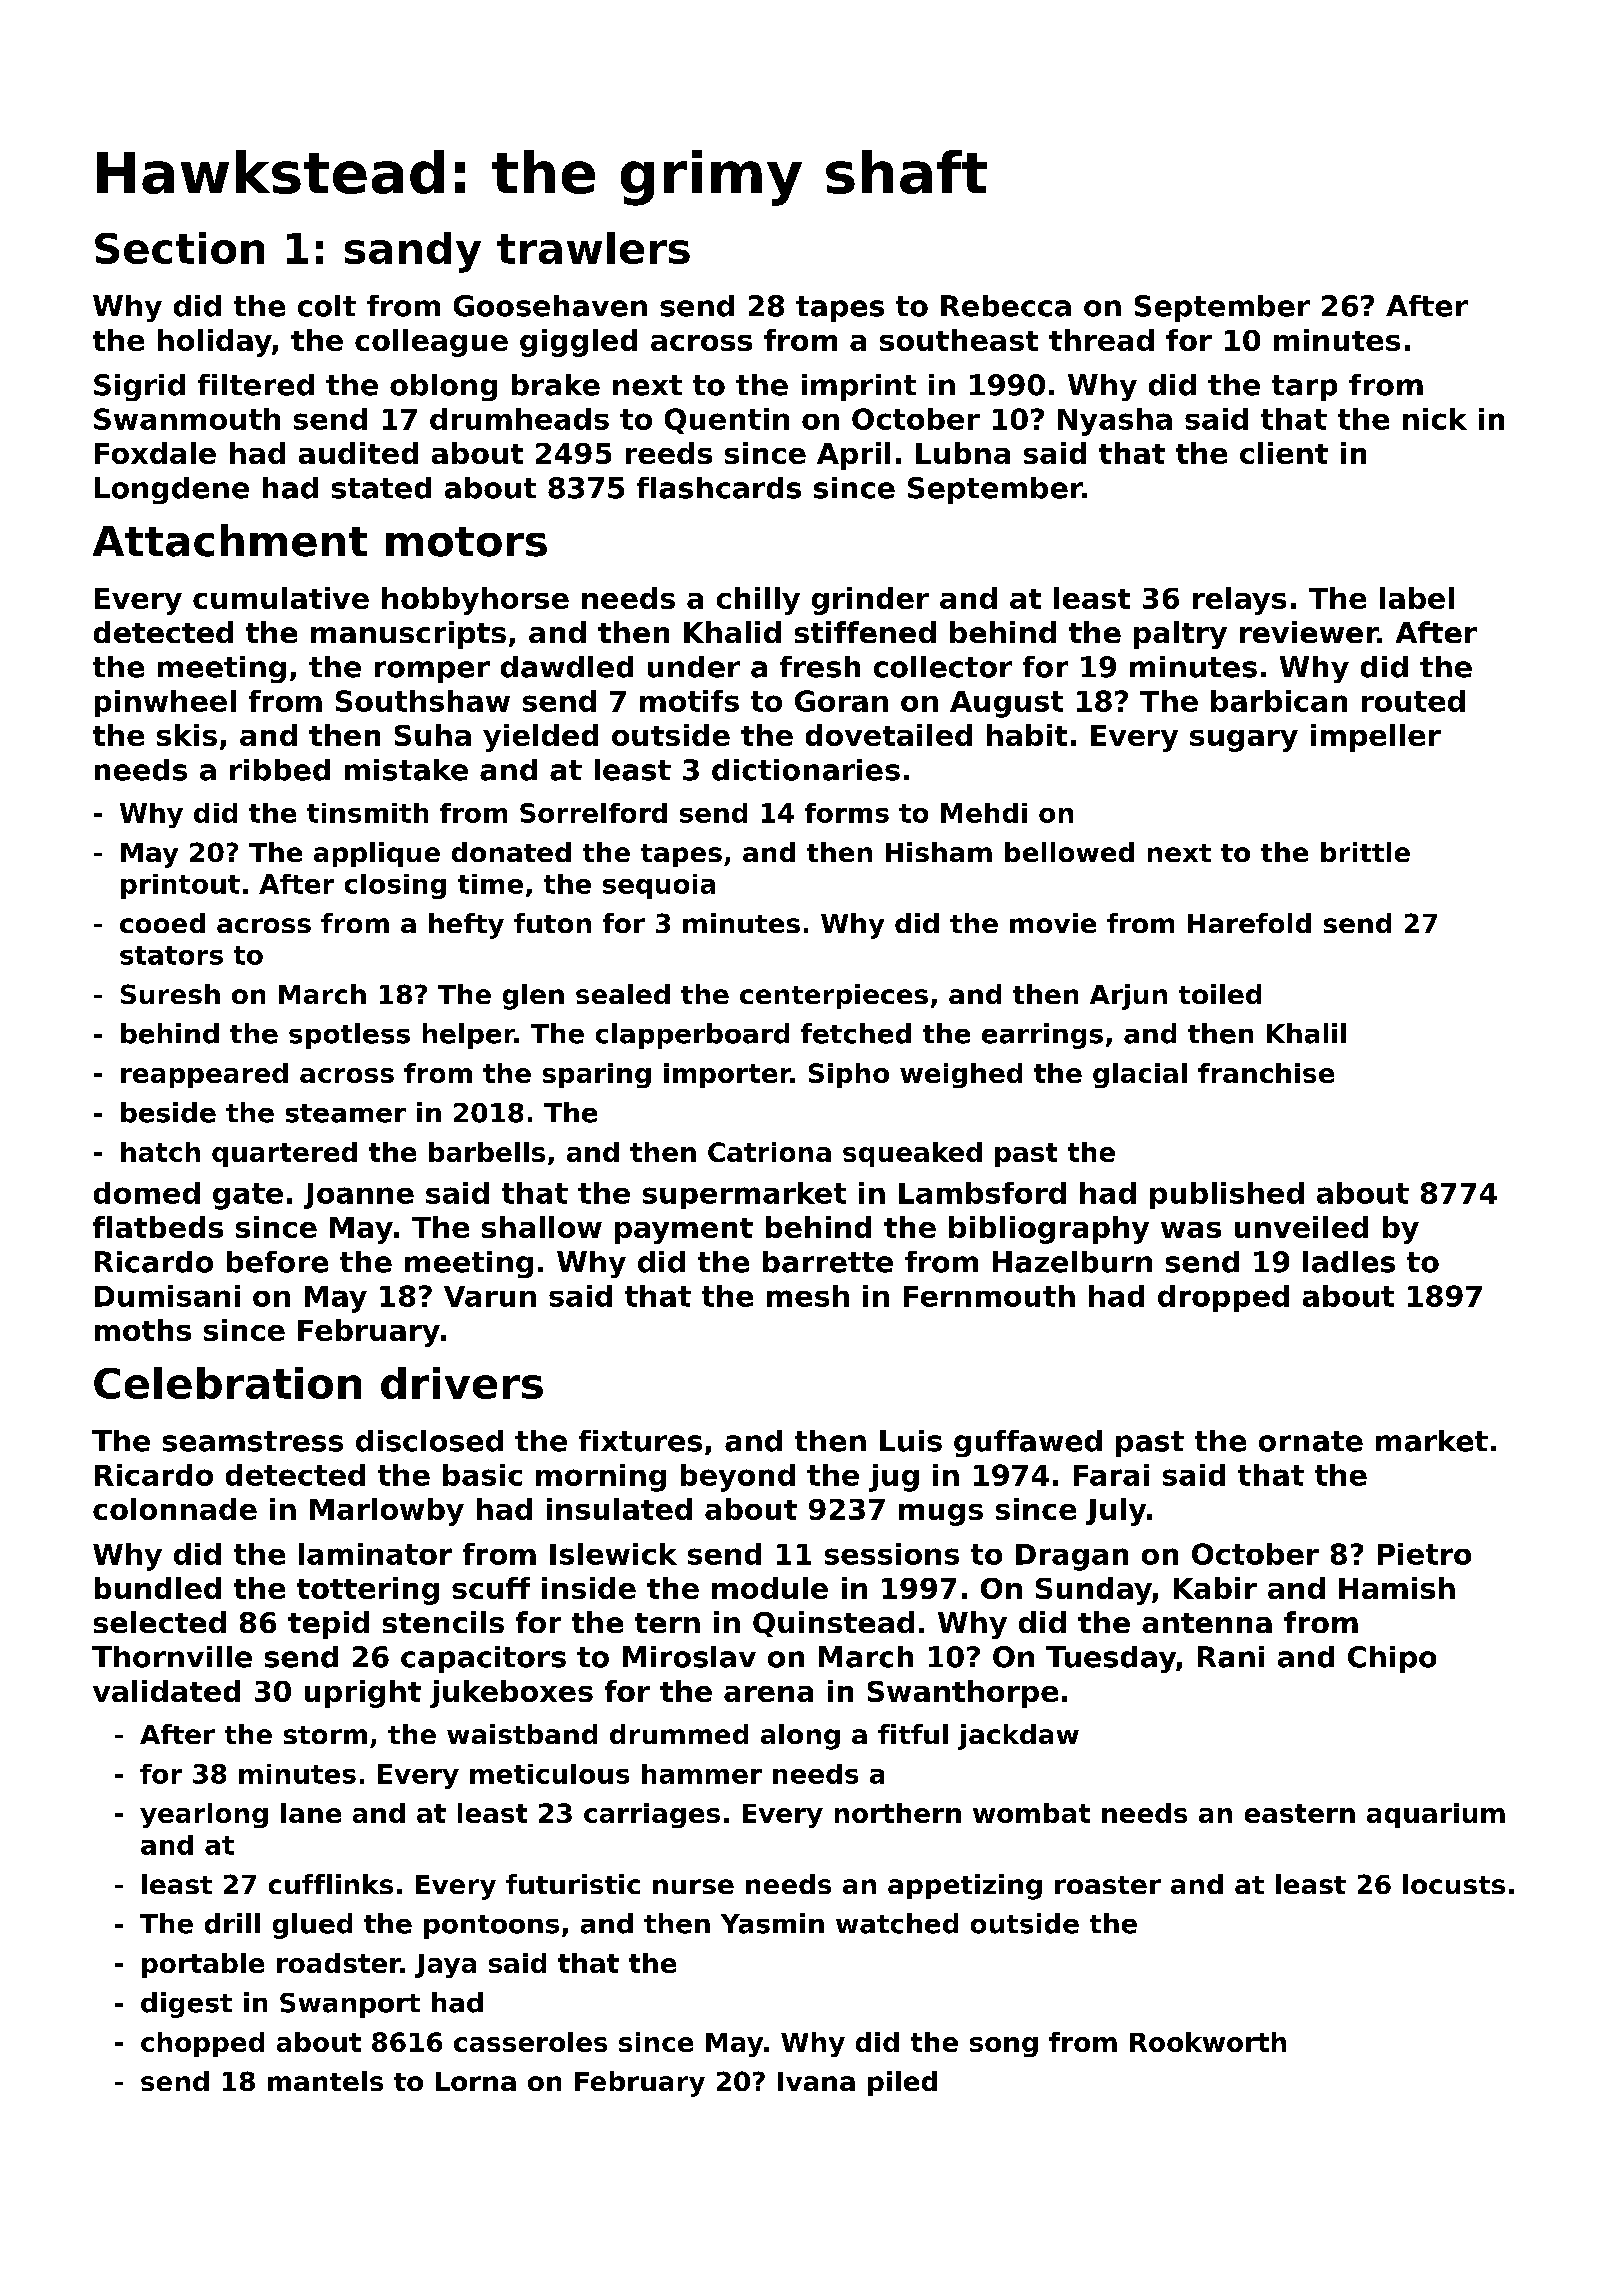  What do you see at coordinates (808, 1296) in the page?
I see `mesh` at bounding box center [808, 1296].
